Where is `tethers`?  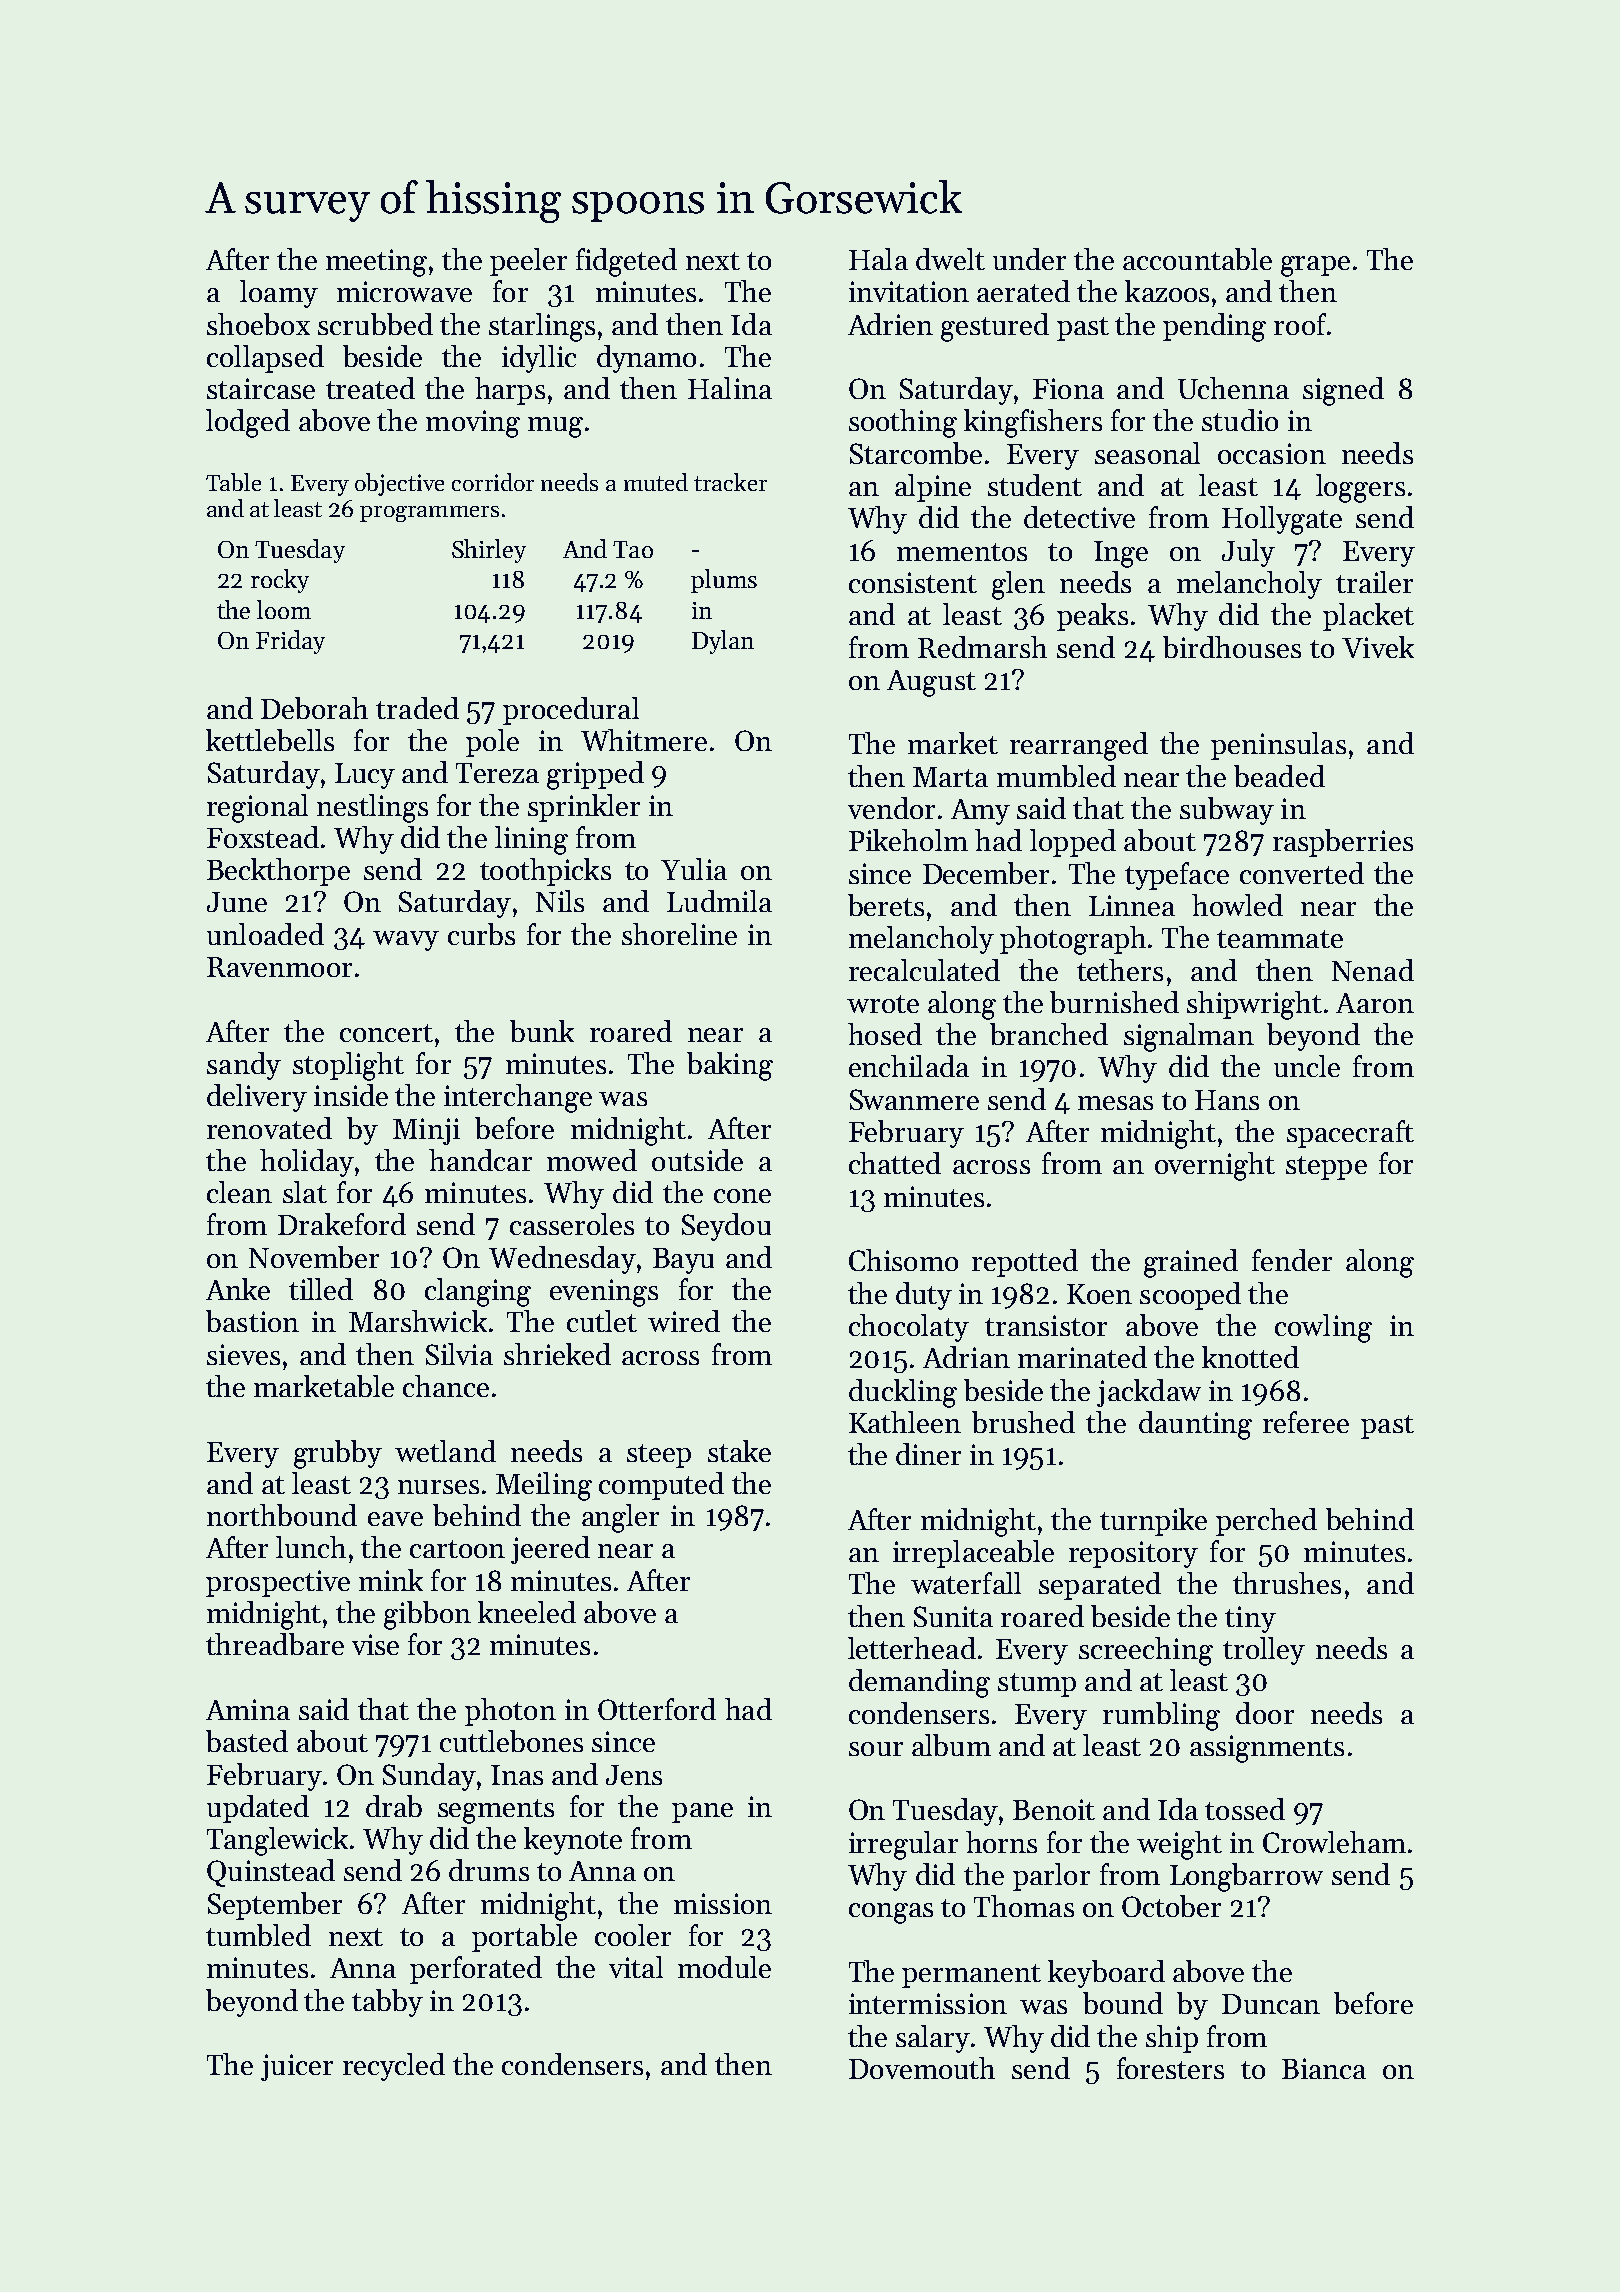 tethers is located at coordinates (1120, 970).
